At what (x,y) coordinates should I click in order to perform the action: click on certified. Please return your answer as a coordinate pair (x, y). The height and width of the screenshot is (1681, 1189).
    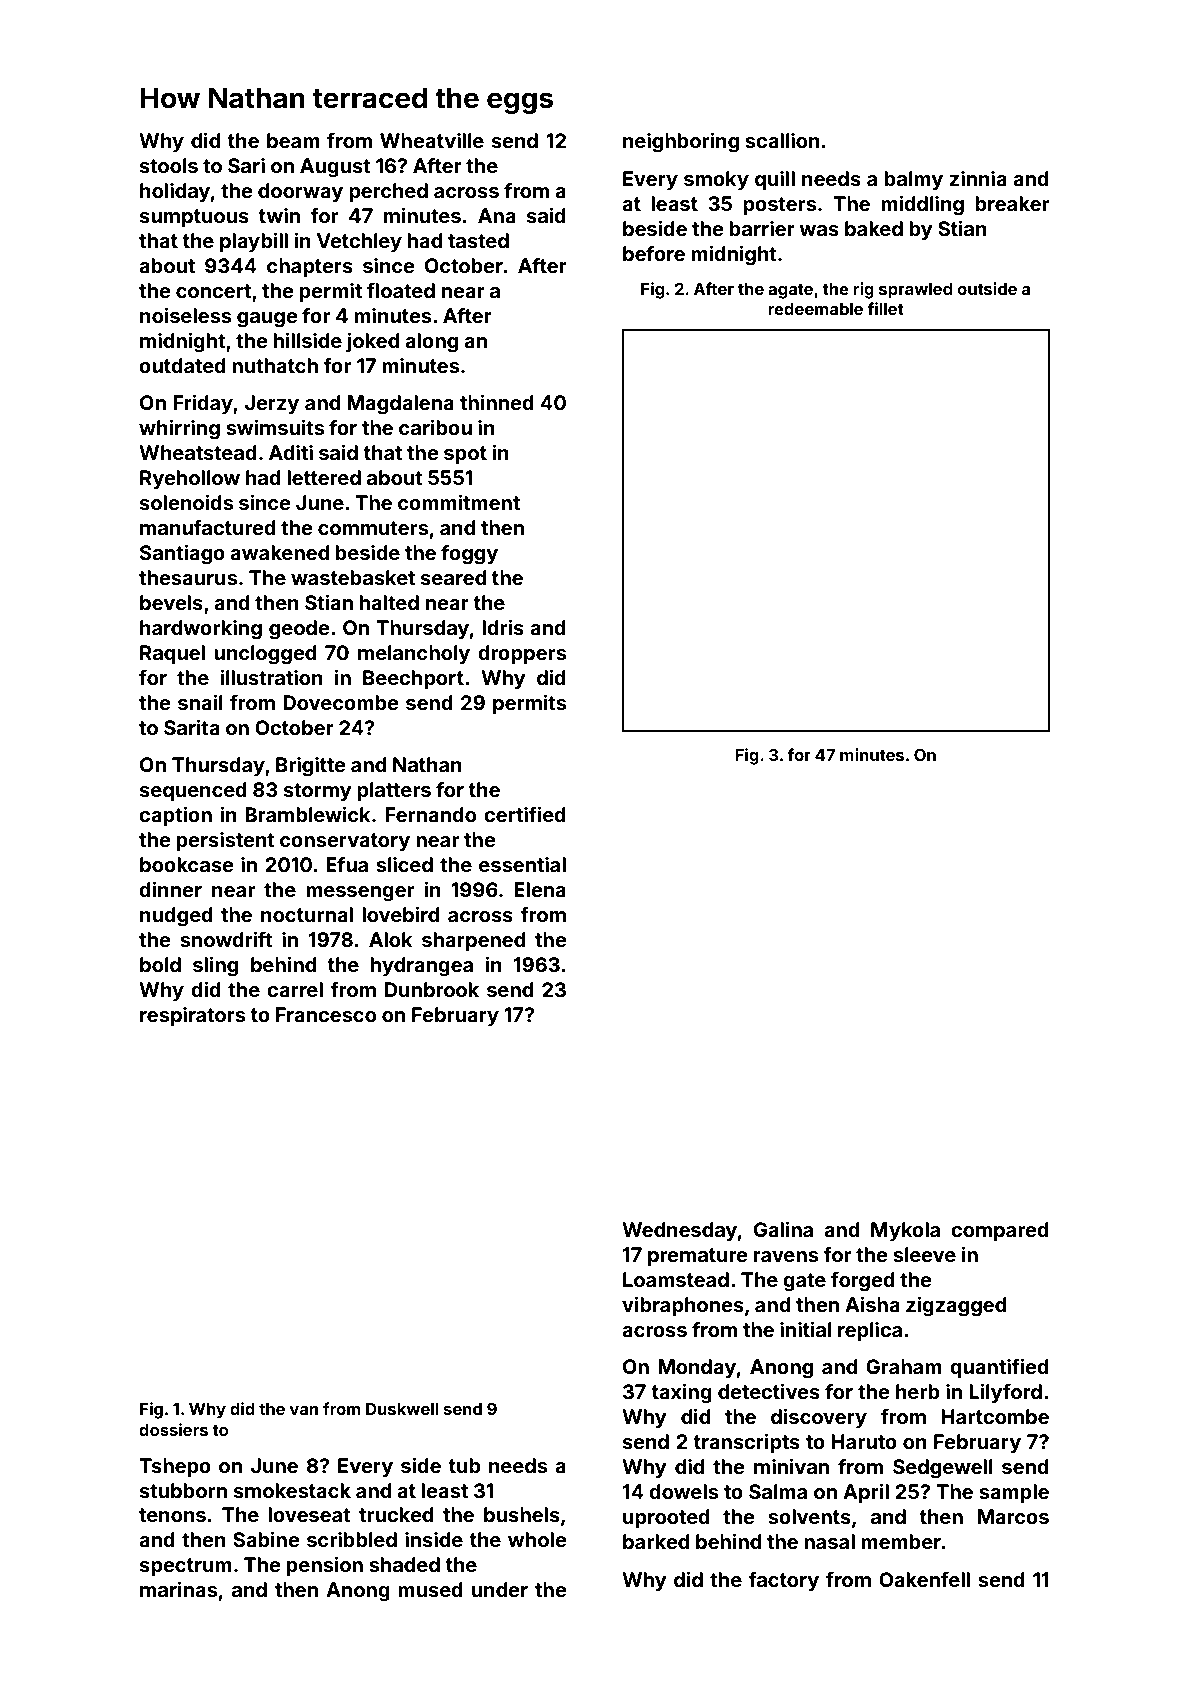
    Looking at the image, I should click on (525, 814).
